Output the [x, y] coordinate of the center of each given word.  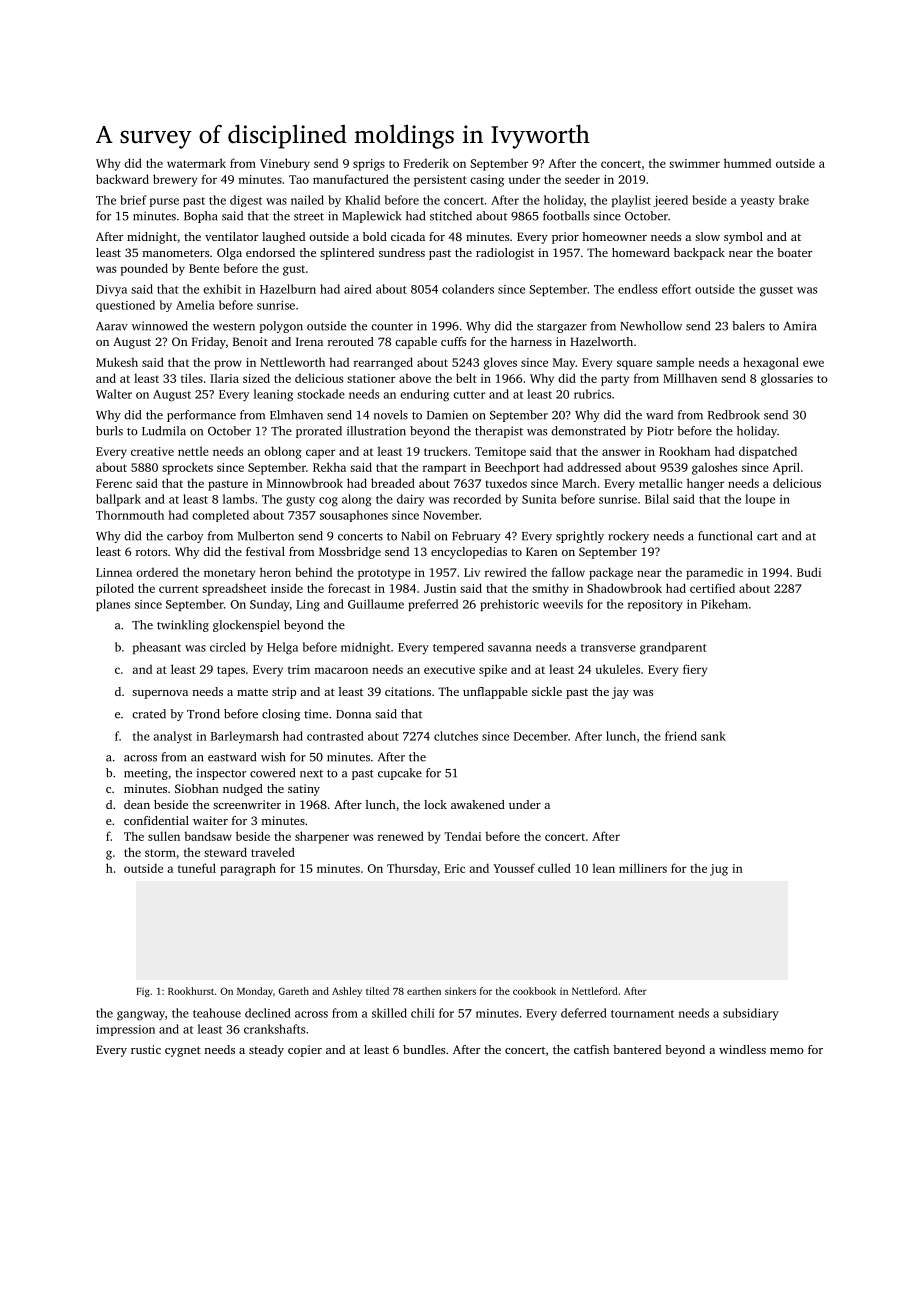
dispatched [768, 452]
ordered [157, 572]
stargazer [562, 328]
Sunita [539, 499]
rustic [146, 1049]
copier [305, 1051]
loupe [760, 500]
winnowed [160, 326]
